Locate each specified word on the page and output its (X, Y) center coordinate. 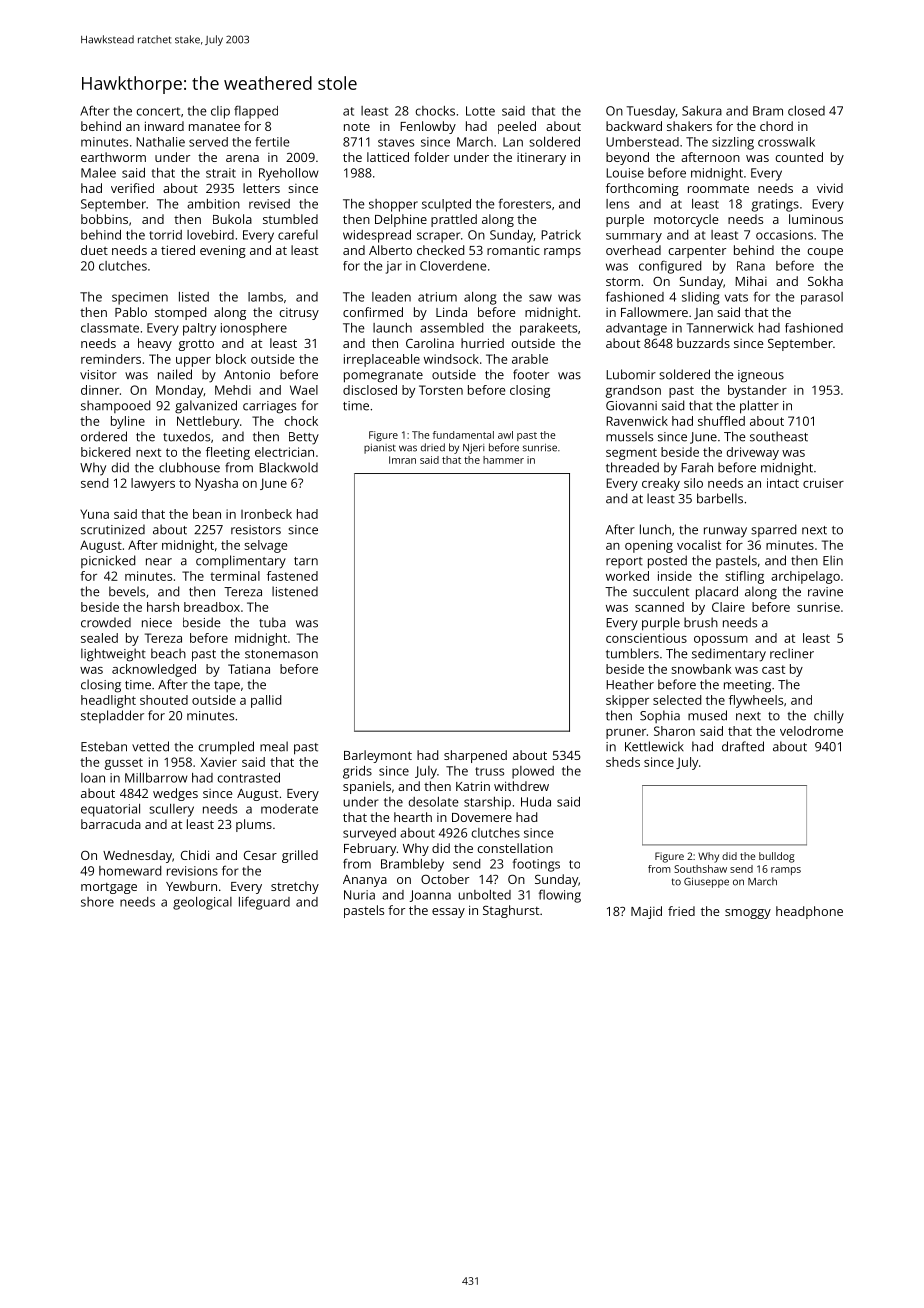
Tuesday (651, 112)
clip (220, 112)
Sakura (702, 111)
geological (202, 903)
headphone (809, 912)
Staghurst (511, 911)
